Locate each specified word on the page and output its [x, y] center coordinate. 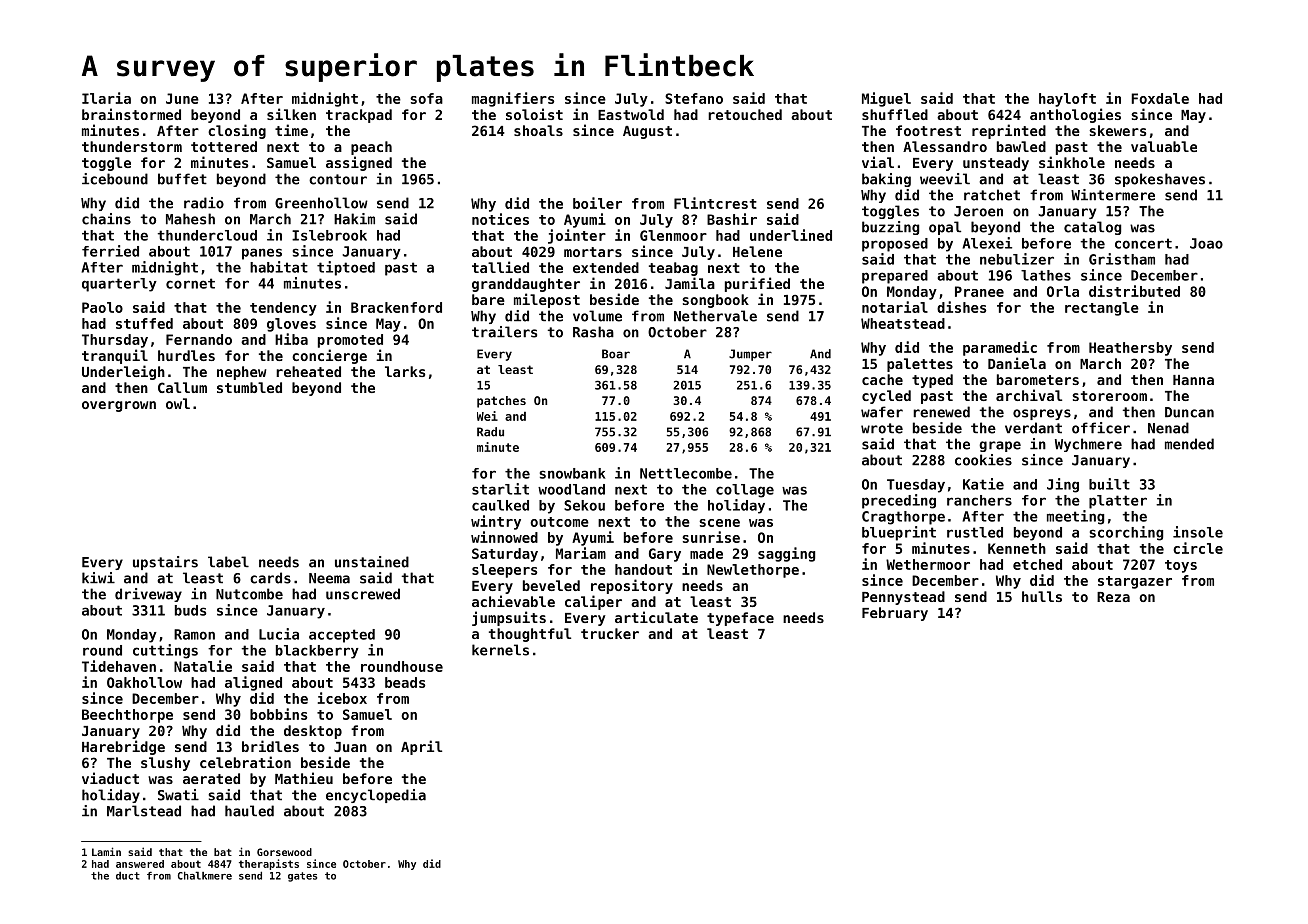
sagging [786, 554]
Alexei [987, 243]
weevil [945, 179]
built [1109, 484]
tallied [500, 267]
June [182, 98]
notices [500, 219]
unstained [372, 562]
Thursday [115, 341]
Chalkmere [205, 875]
